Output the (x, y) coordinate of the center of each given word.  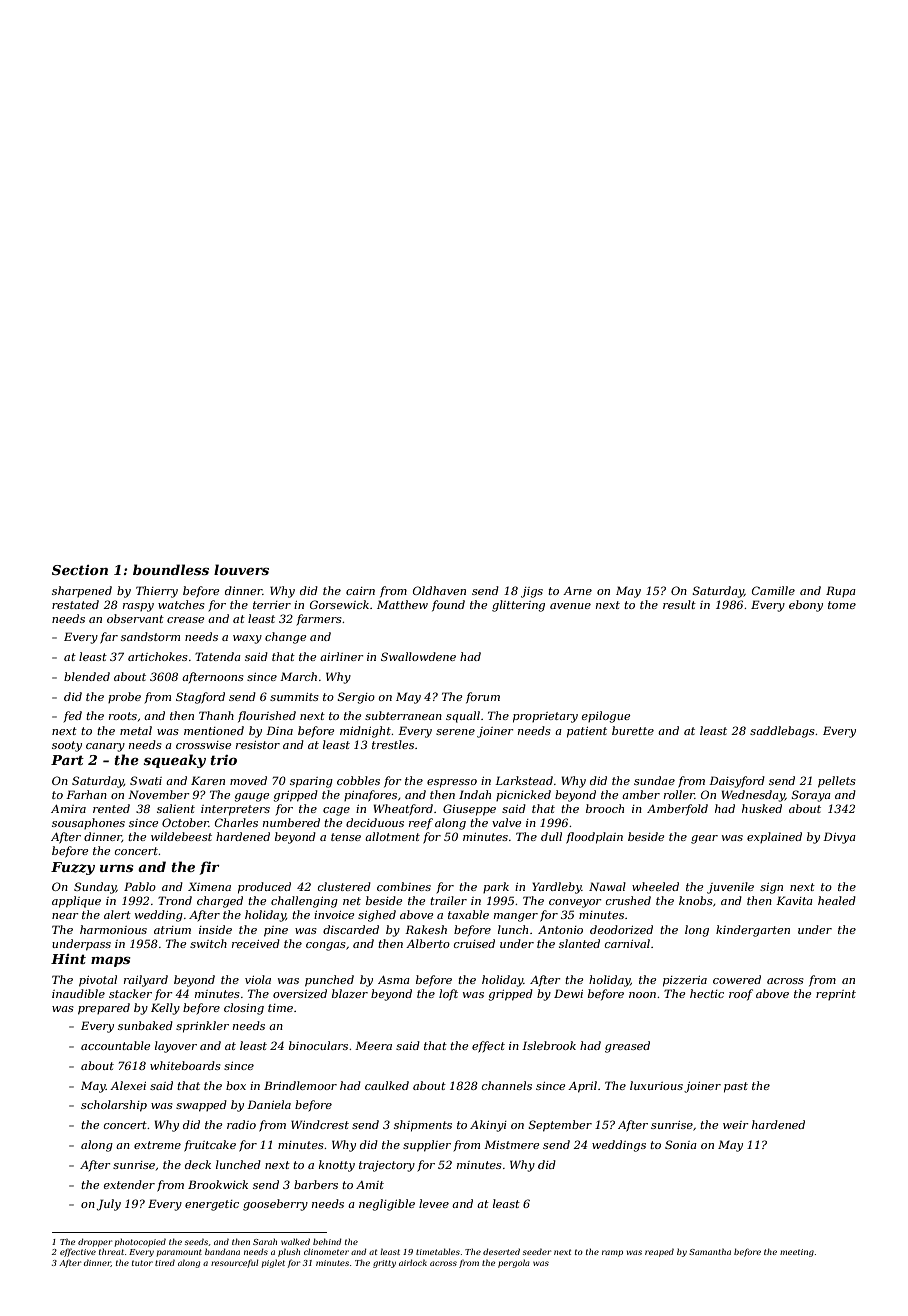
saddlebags (782, 732)
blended (87, 676)
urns (117, 868)
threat (111, 1251)
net (352, 901)
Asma (394, 980)
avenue (570, 606)
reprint (836, 995)
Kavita (794, 900)
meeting (797, 1253)
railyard (146, 981)
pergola (514, 1263)
